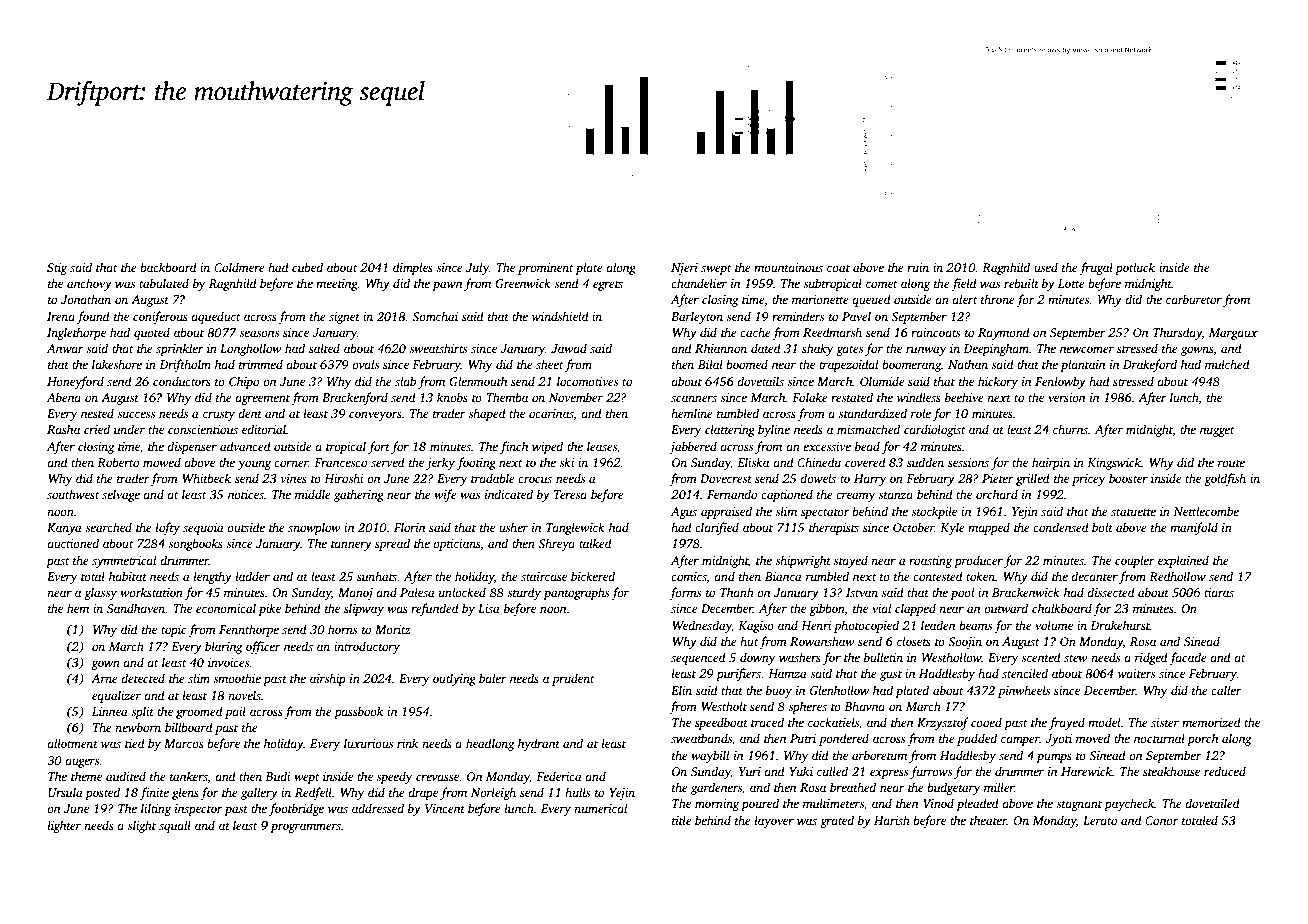  Describe the element at coordinates (998, 382) in the screenshot. I see `hickory` at that location.
